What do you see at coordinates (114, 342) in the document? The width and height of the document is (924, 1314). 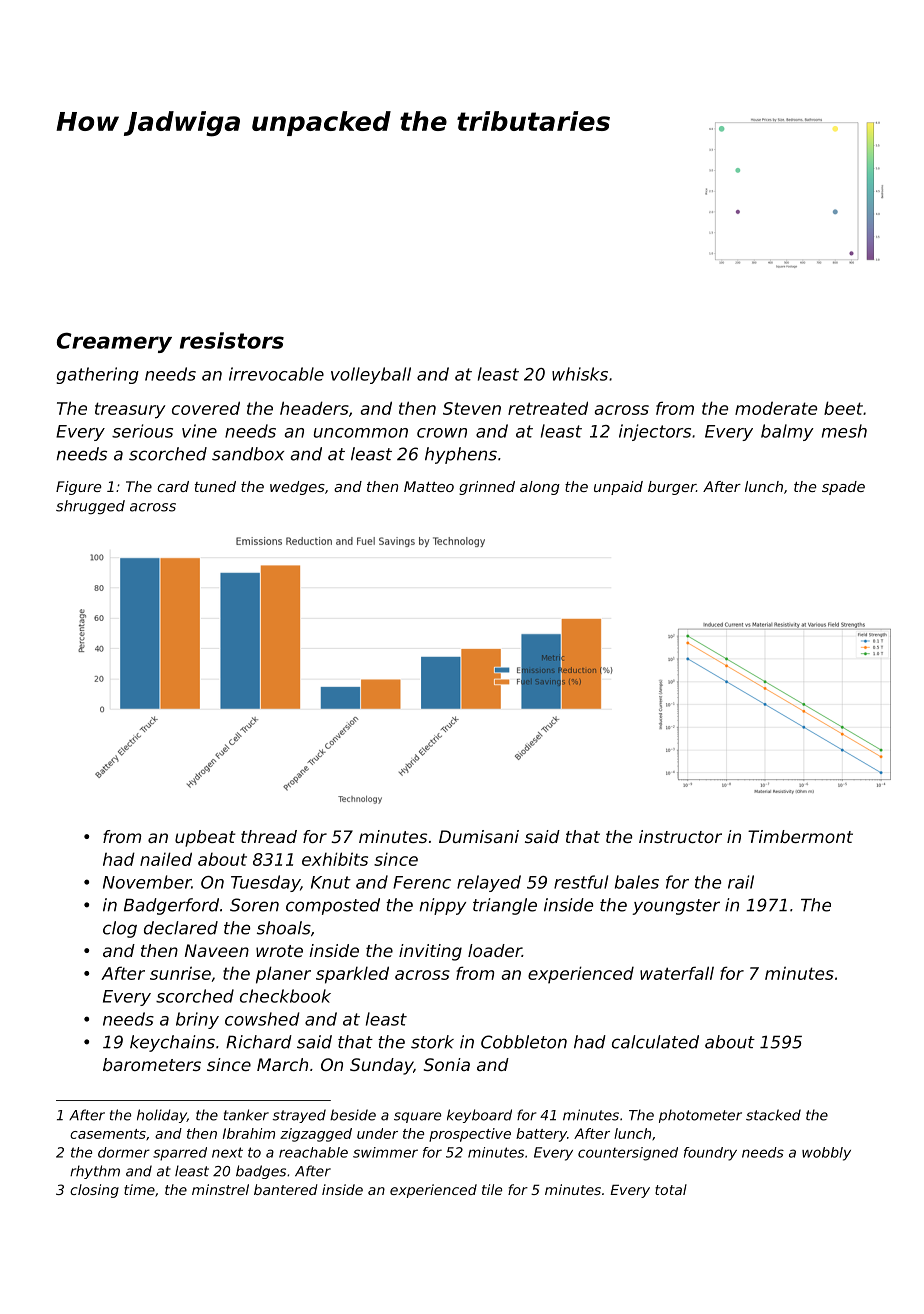 I see `Creamery` at bounding box center [114, 342].
